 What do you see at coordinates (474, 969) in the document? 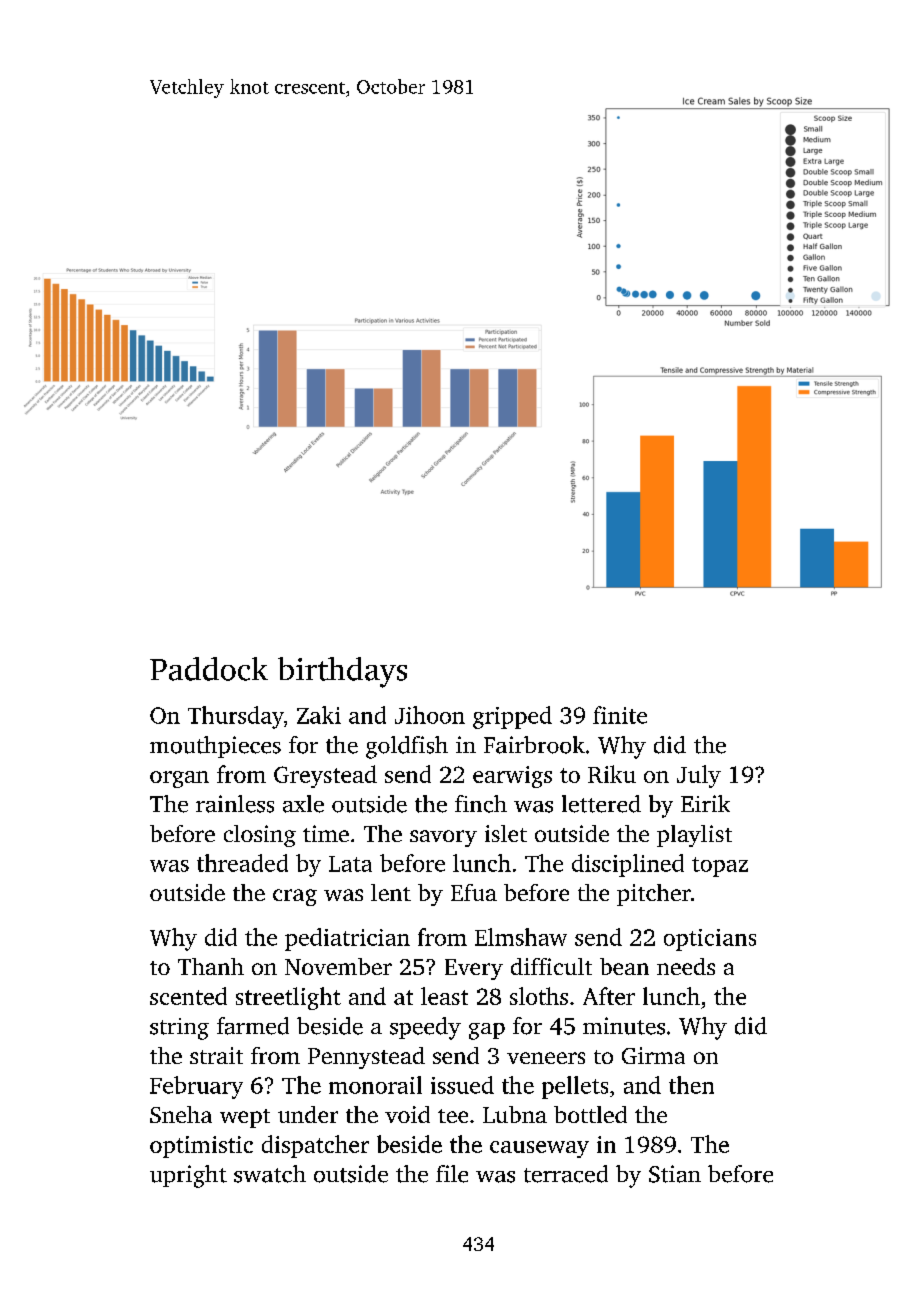
I see `Every` at bounding box center [474, 969].
